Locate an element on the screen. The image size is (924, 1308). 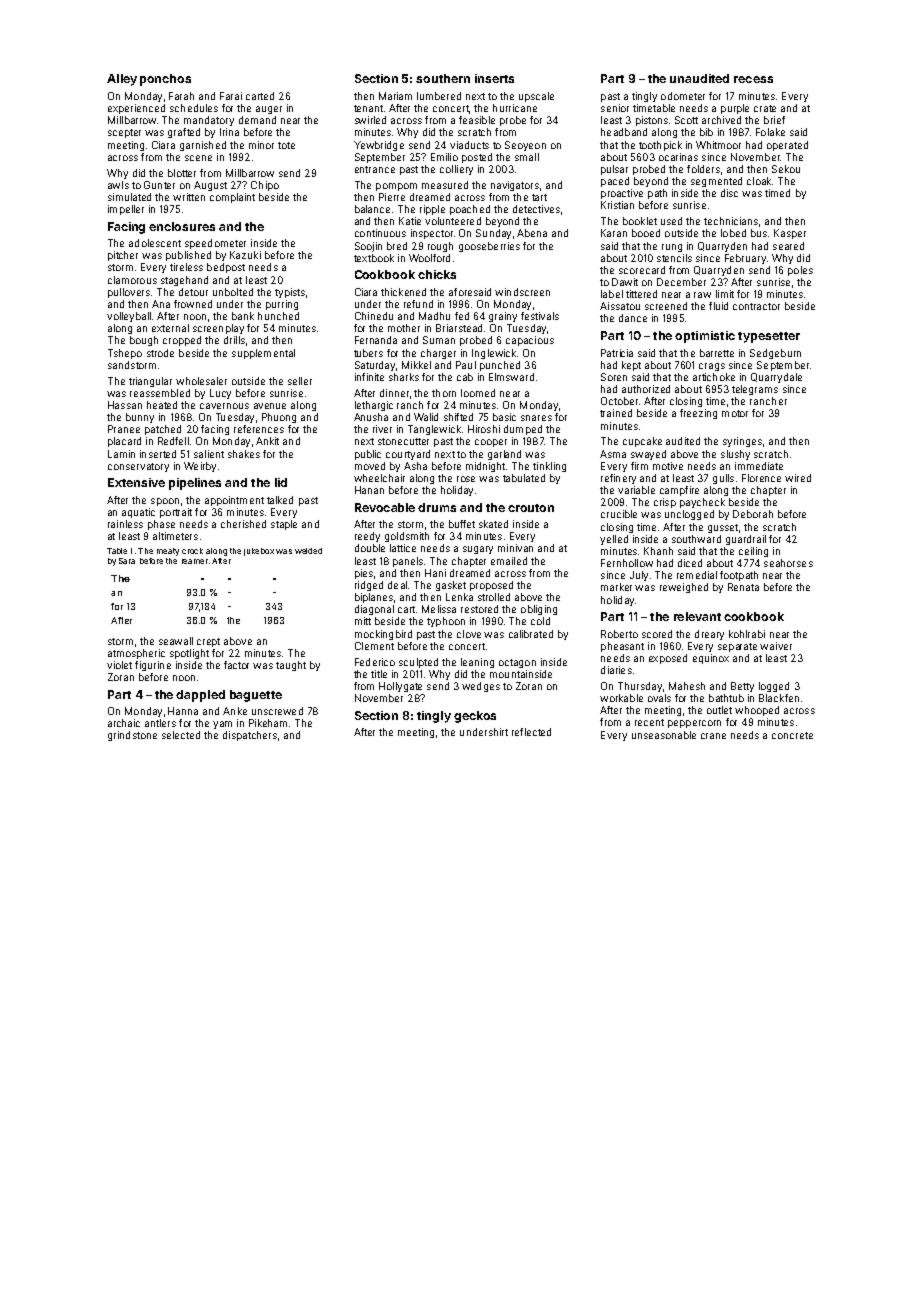
Lucy is located at coordinates (220, 394).
